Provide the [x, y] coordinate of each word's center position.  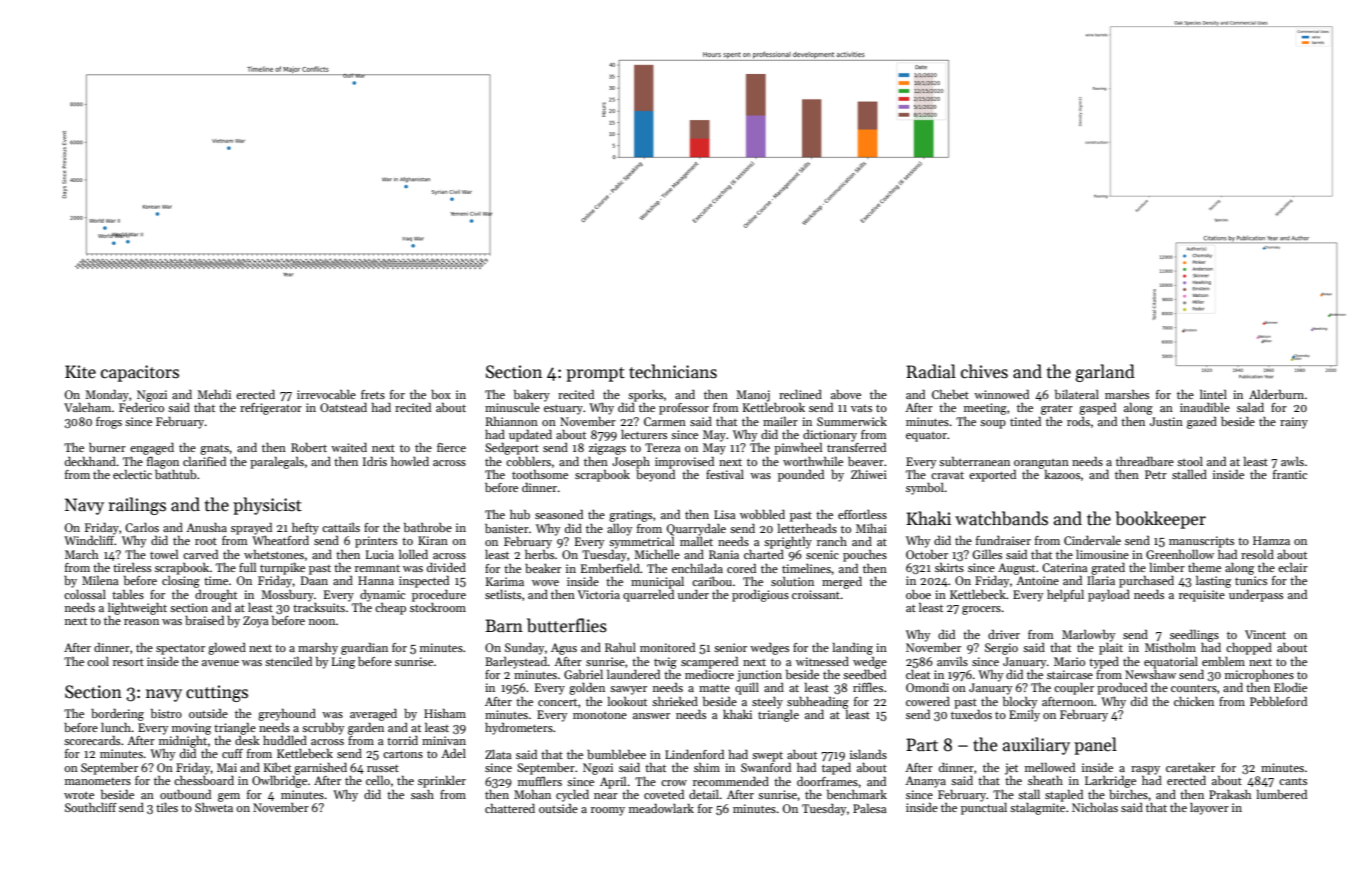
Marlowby [1088, 636]
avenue [220, 663]
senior [730, 647]
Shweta [214, 807]
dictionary [830, 436]
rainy [1294, 423]
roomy [608, 811]
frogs [109, 423]
